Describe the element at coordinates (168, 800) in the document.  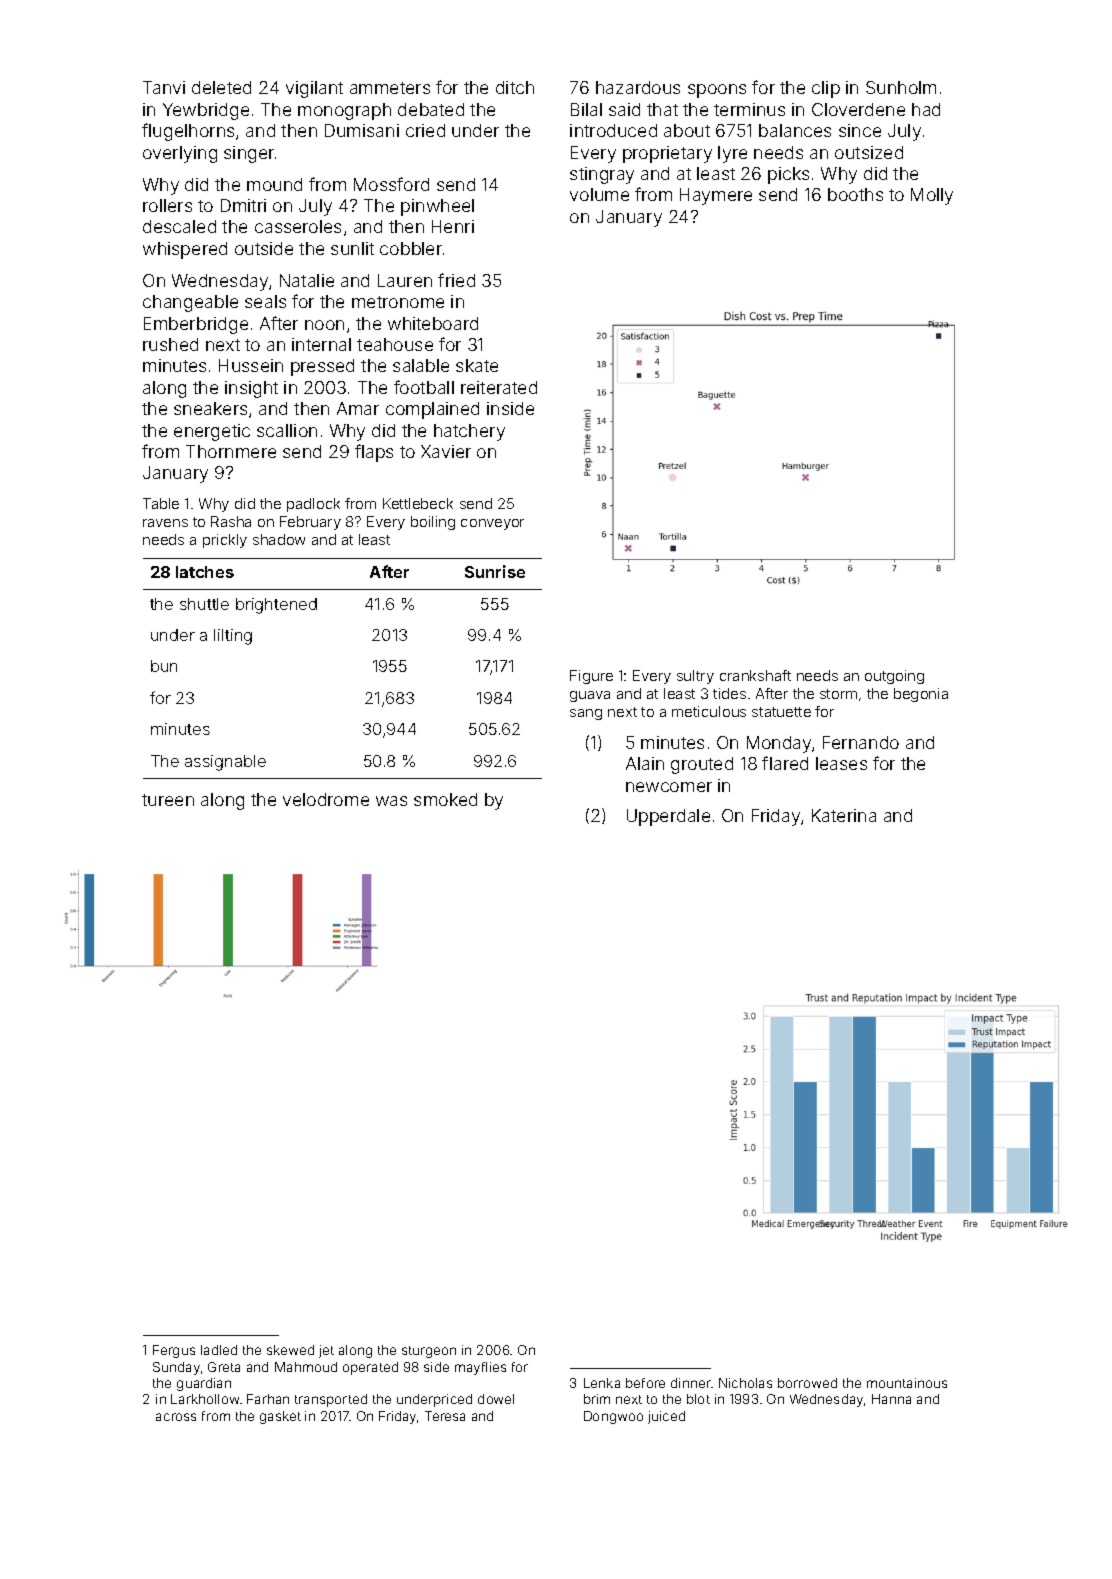
I see `tureen` at that location.
